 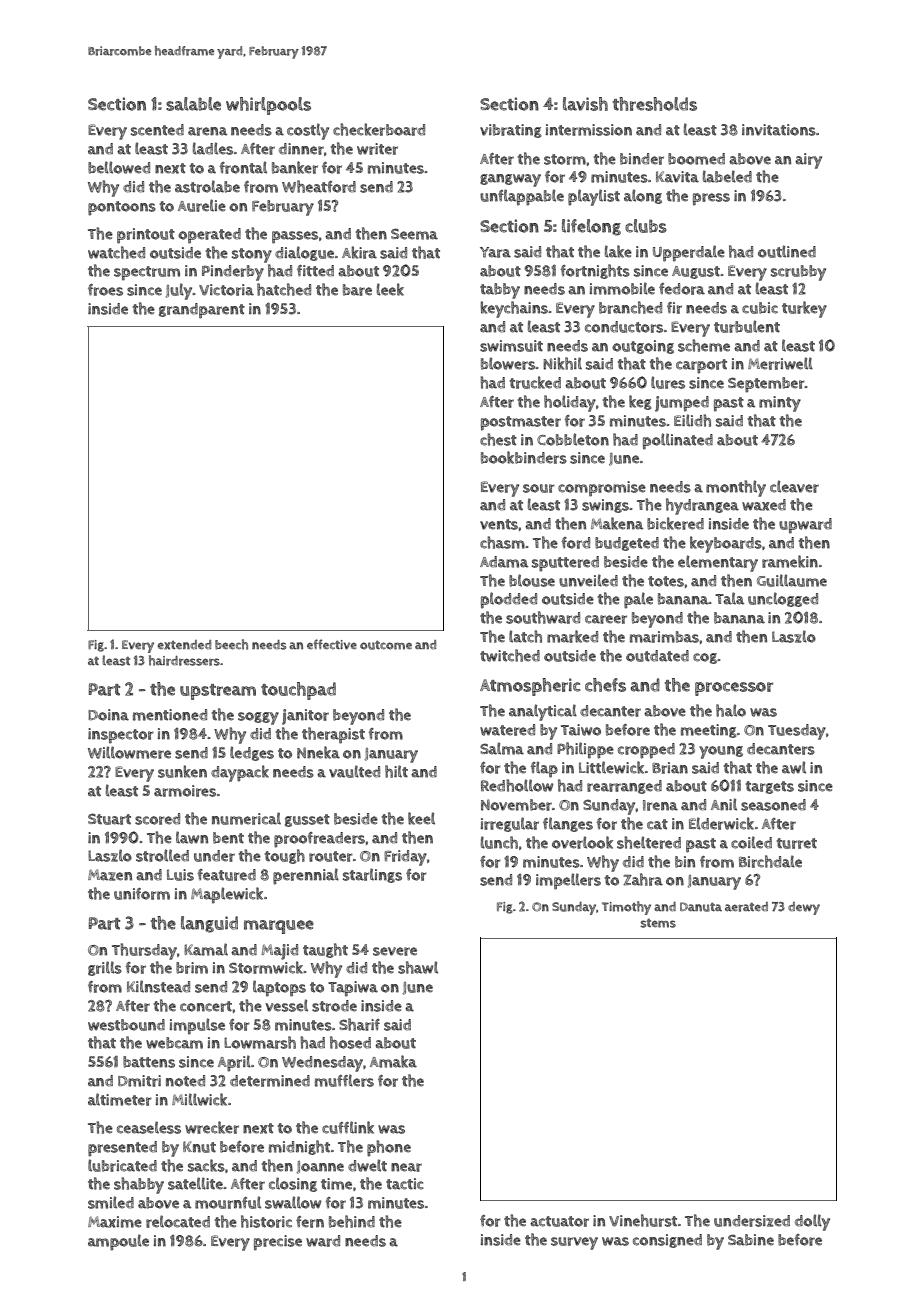 What do you see at coordinates (779, 130) in the screenshot?
I see `invitations` at bounding box center [779, 130].
